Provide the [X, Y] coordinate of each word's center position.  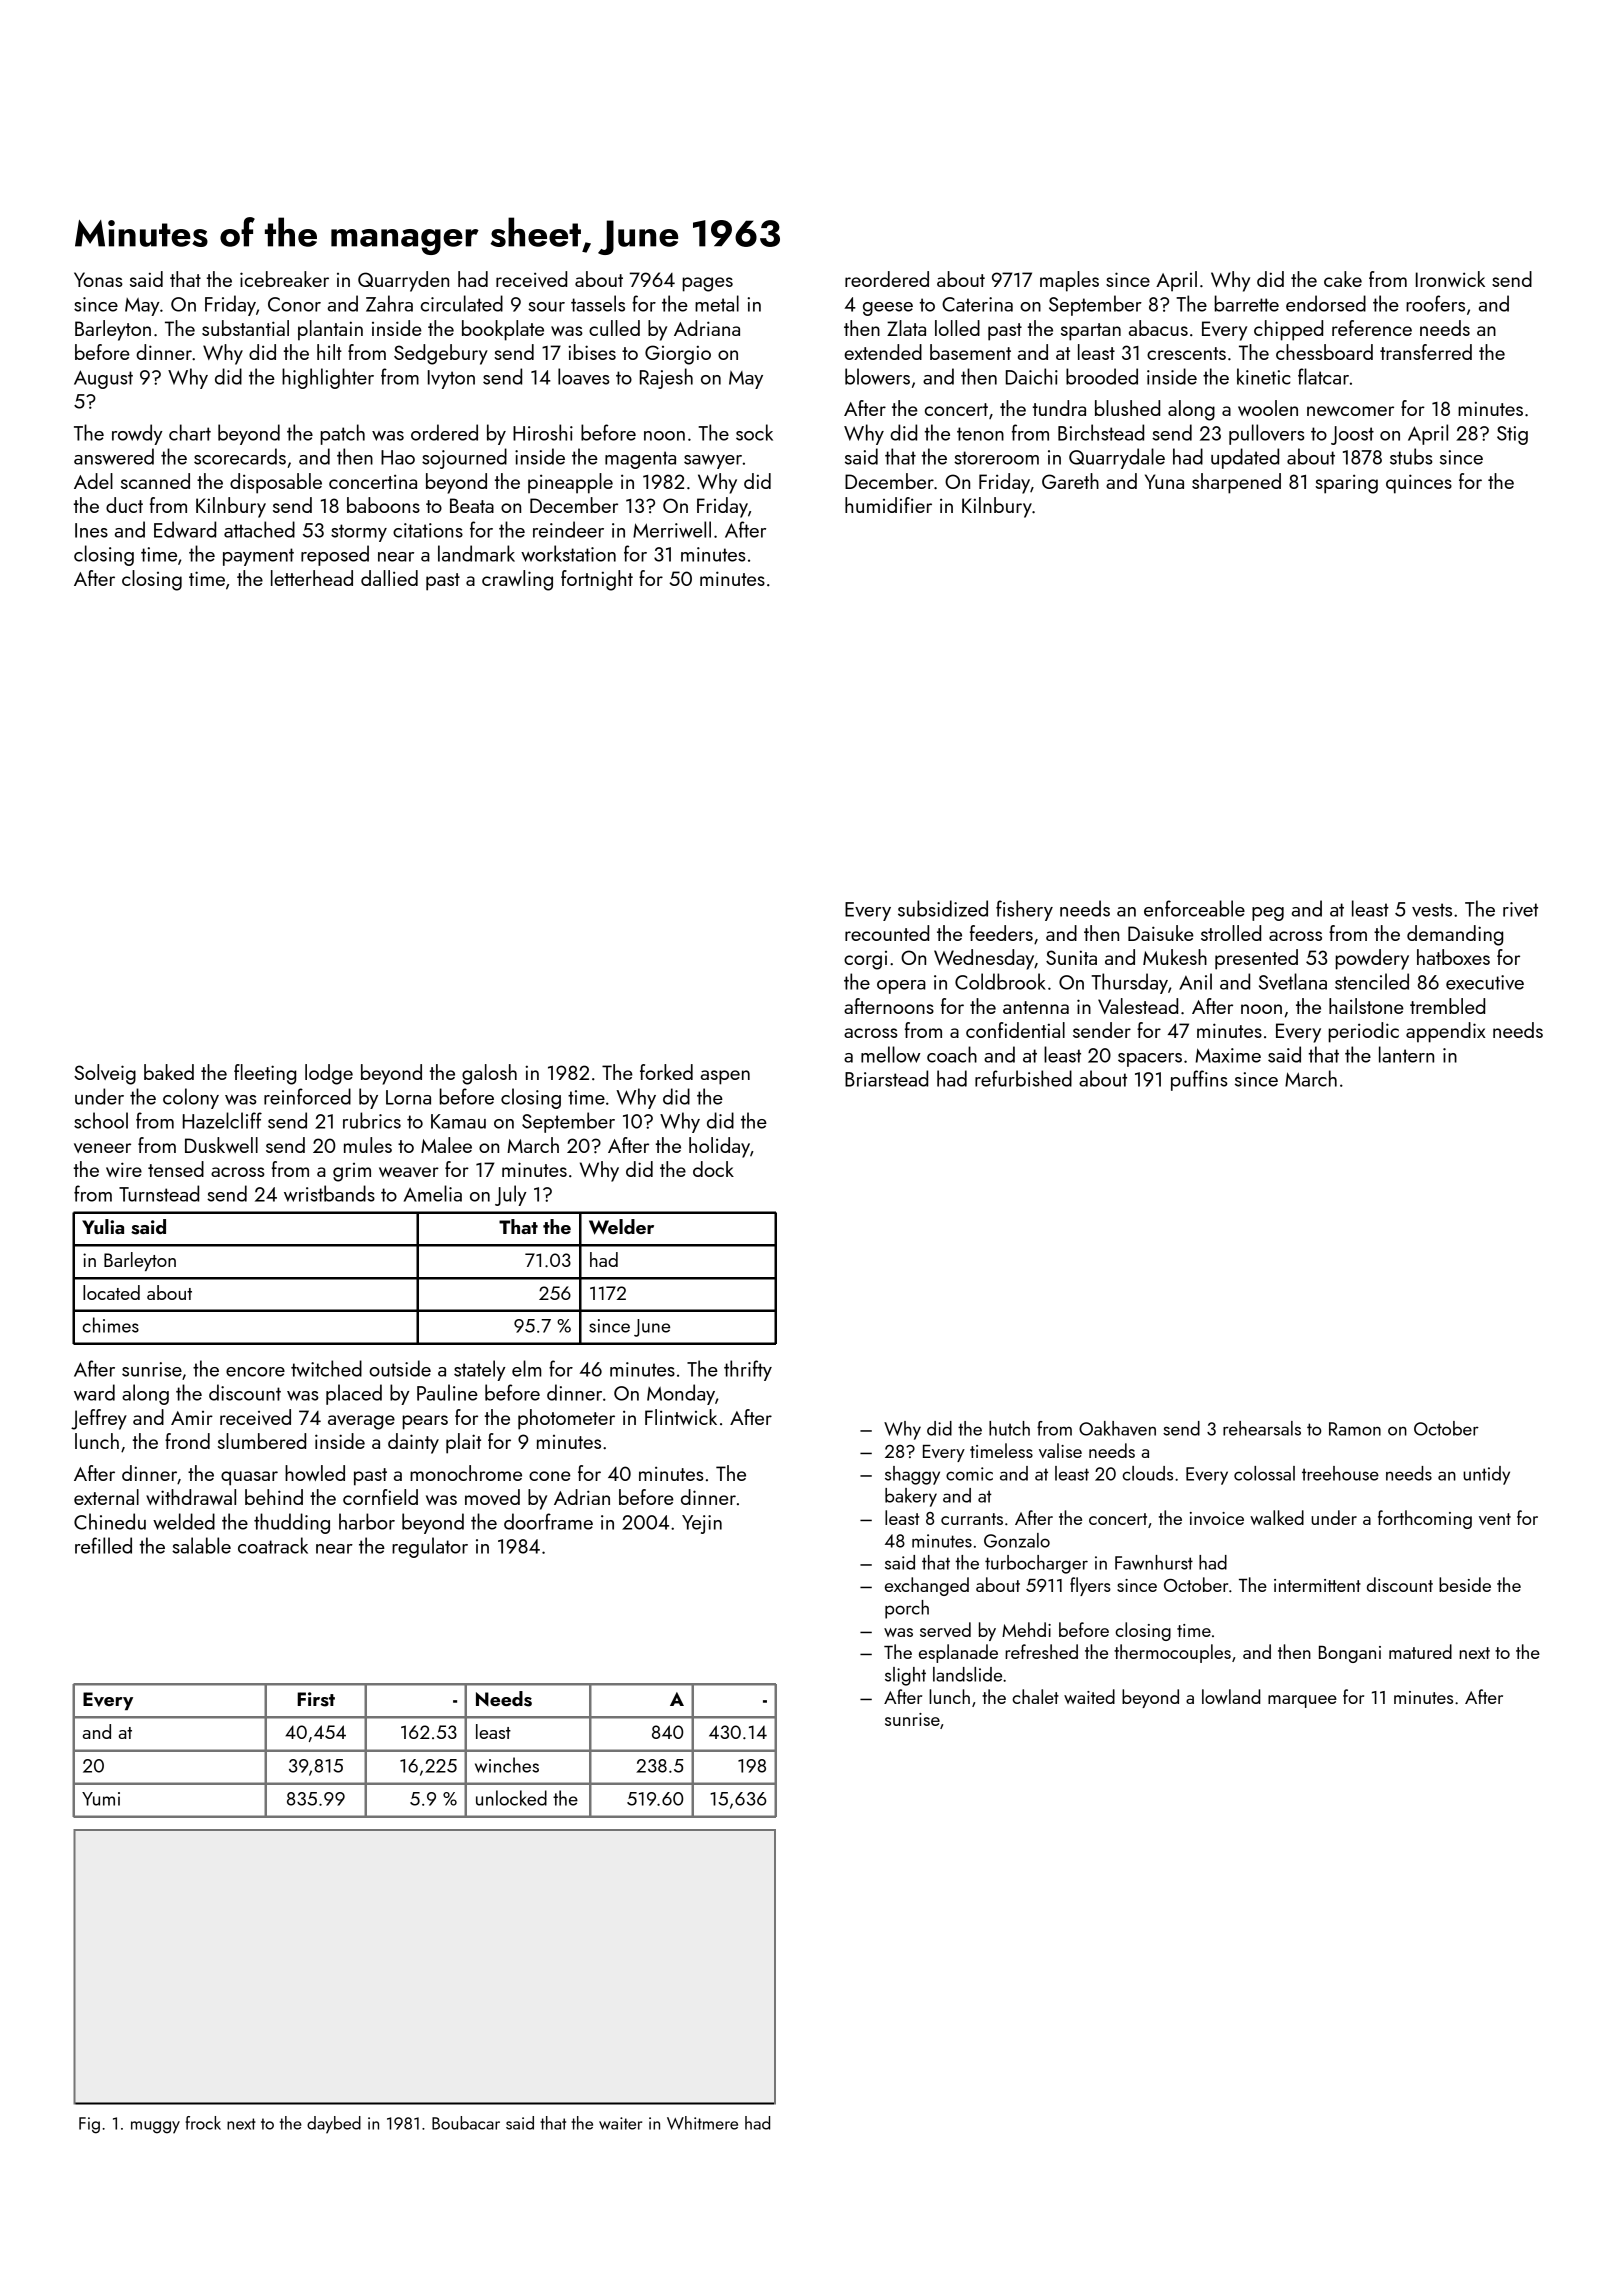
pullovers [1267, 434]
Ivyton [451, 379]
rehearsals [1262, 1428]
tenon [980, 434]
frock [203, 2123]
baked [169, 1072]
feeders [1001, 933]
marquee [1302, 1701]
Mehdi [1026, 1629]
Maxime [1228, 1055]
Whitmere [702, 2123]
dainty [413, 1443]
